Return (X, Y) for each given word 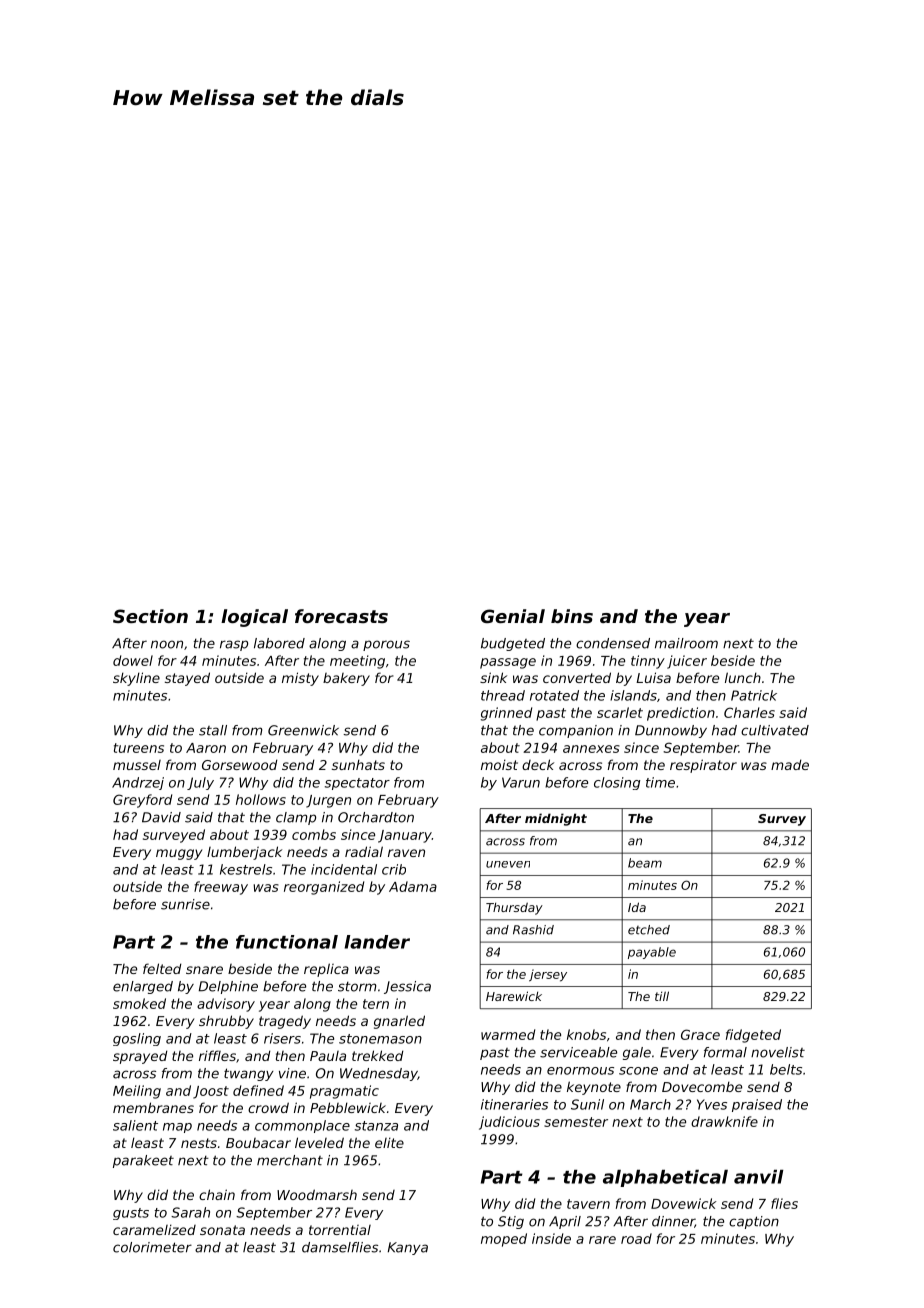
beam (645, 863)
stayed (187, 679)
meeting (357, 662)
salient (135, 1125)
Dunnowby (671, 731)
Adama (413, 886)
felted (162, 968)
